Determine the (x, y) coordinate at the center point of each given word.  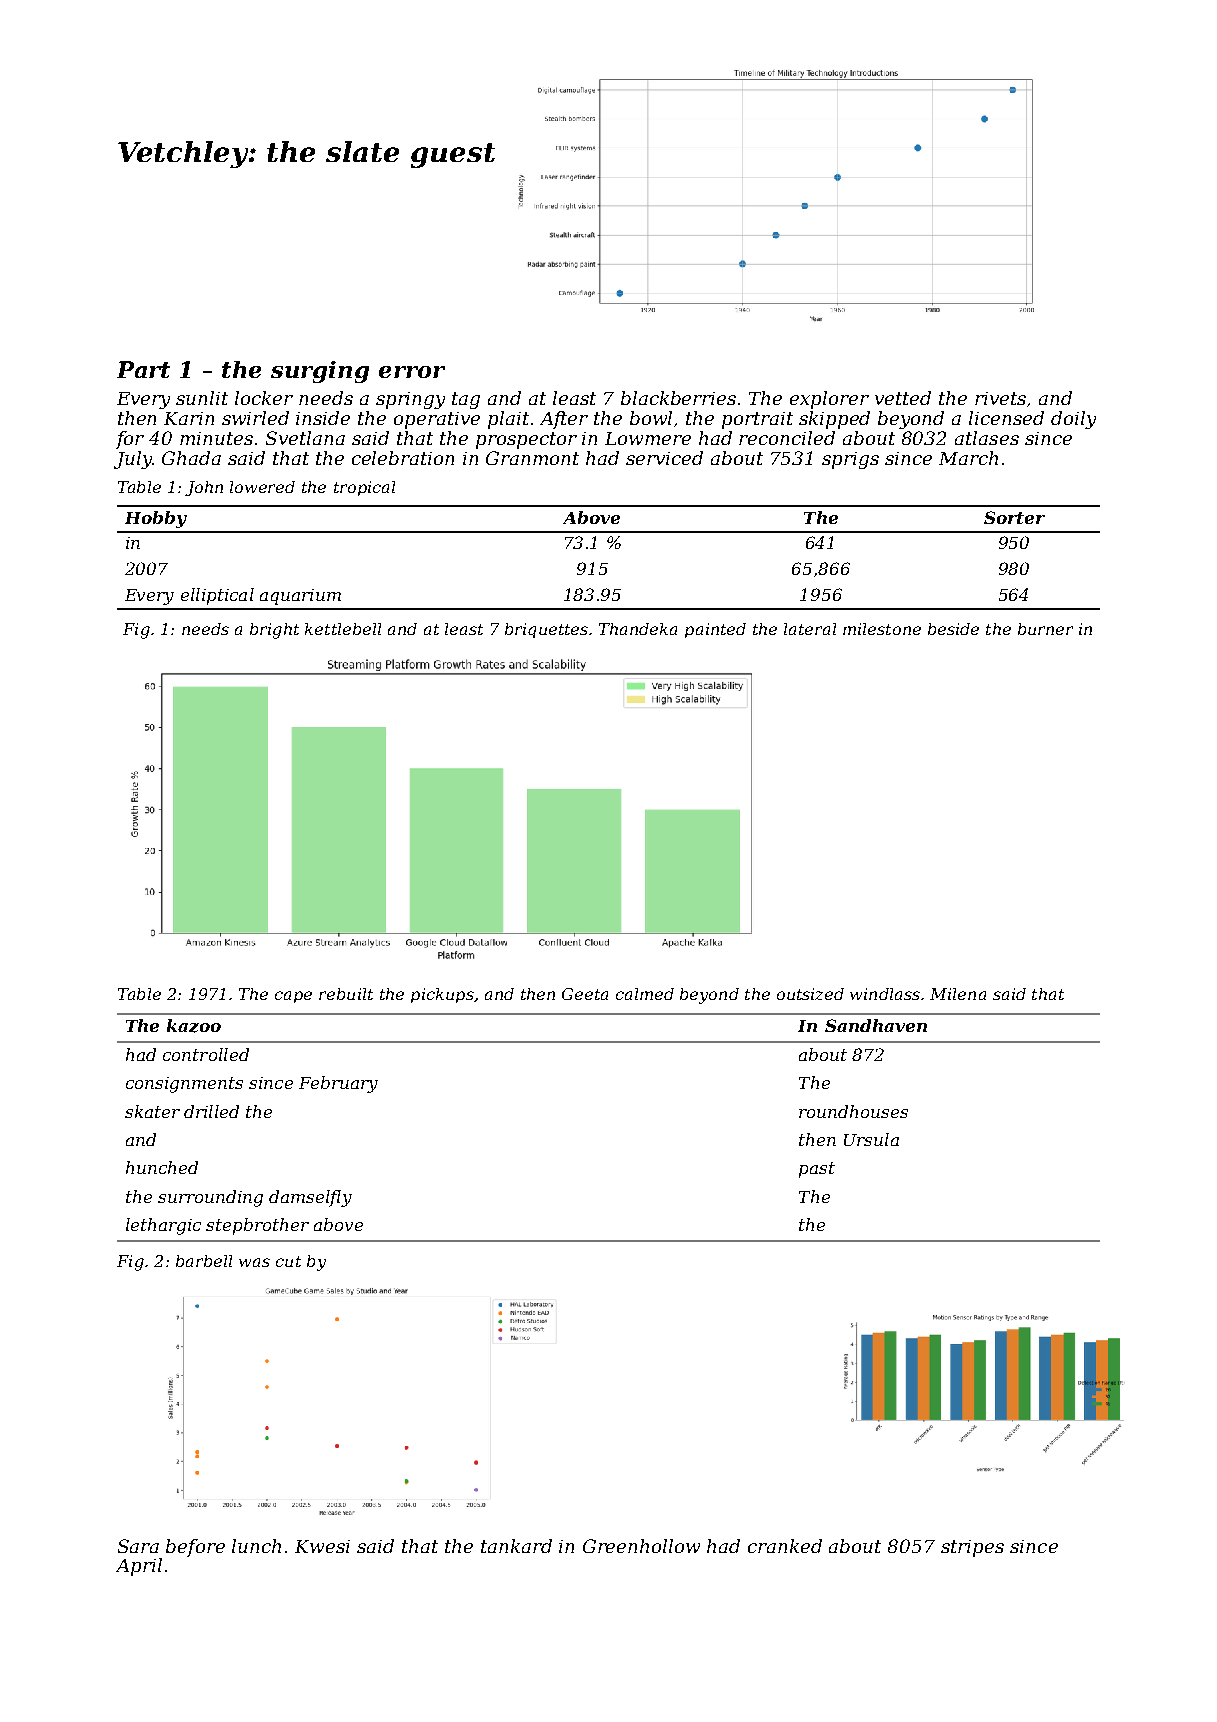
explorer (829, 400)
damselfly (310, 1198)
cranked (785, 1546)
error (412, 372)
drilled (211, 1111)
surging (320, 372)
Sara (138, 1546)
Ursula (871, 1139)
